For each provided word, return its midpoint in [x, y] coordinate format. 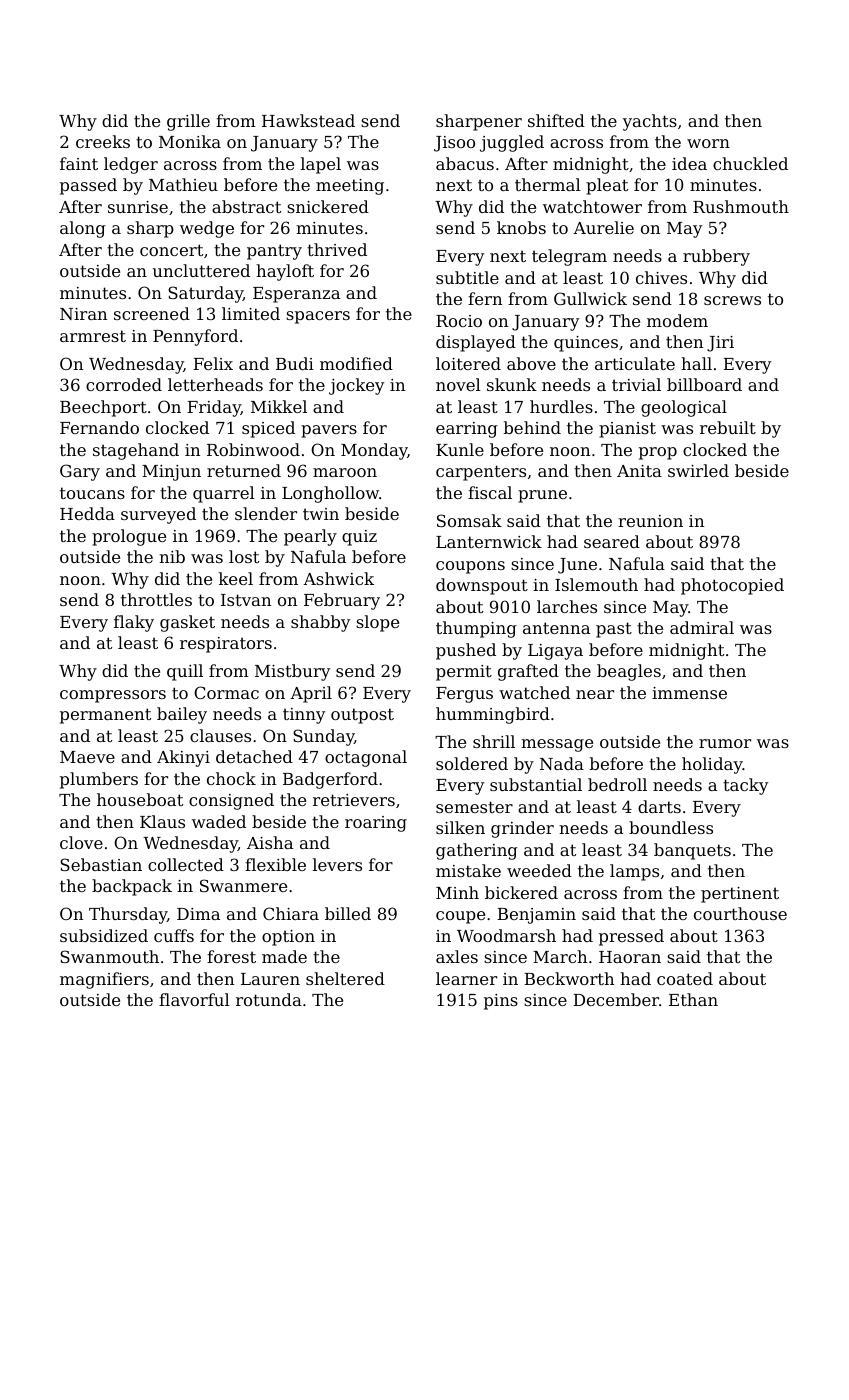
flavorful [194, 999]
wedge [207, 229]
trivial [636, 384]
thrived [337, 249]
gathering [477, 851]
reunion [650, 521]
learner [466, 978]
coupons [470, 567]
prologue [129, 537]
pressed [631, 937]
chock [231, 778]
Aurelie [603, 227]
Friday [214, 408]
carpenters [481, 473]
